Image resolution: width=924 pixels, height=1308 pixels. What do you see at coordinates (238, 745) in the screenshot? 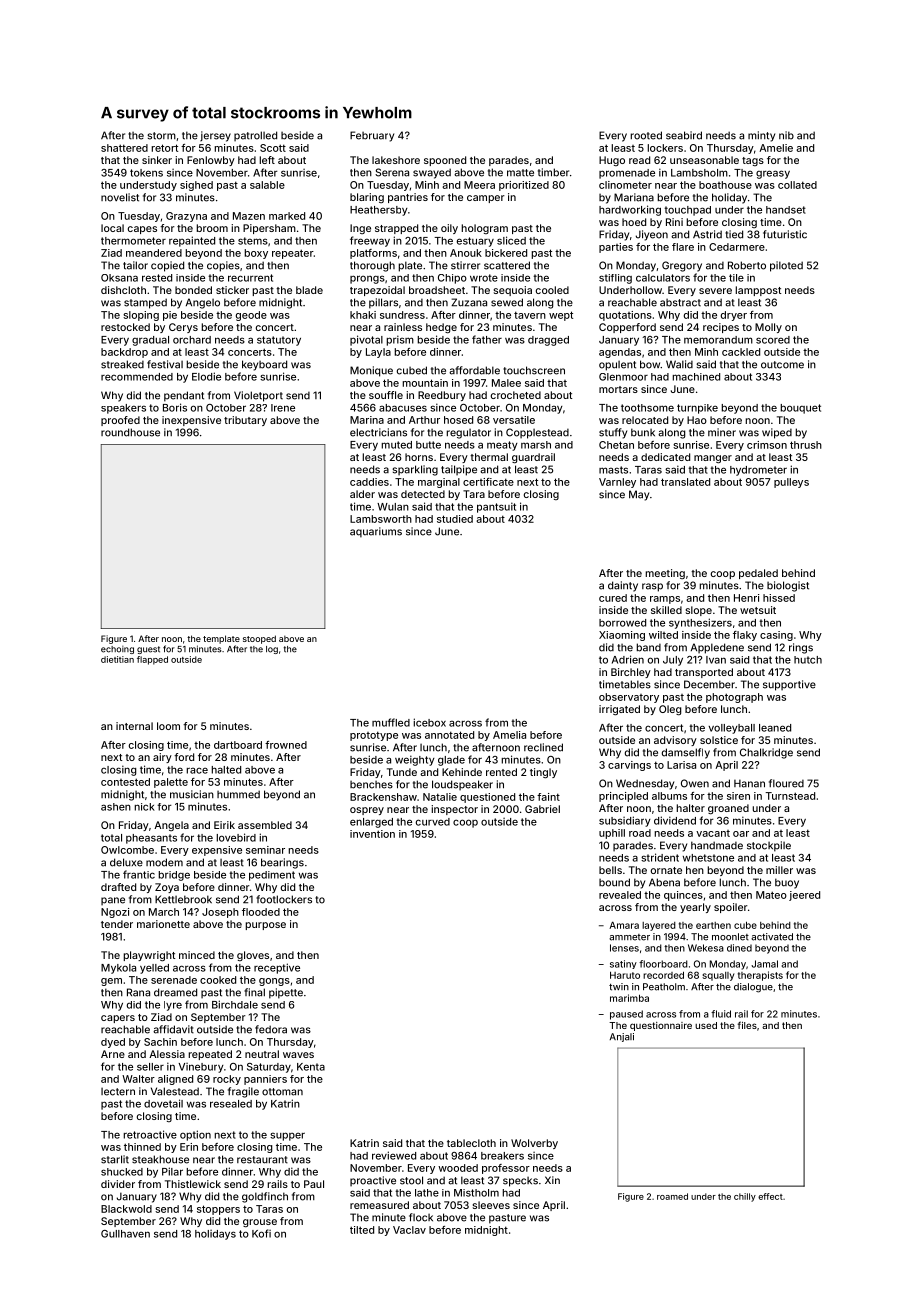
I see `dartboard` at bounding box center [238, 745].
